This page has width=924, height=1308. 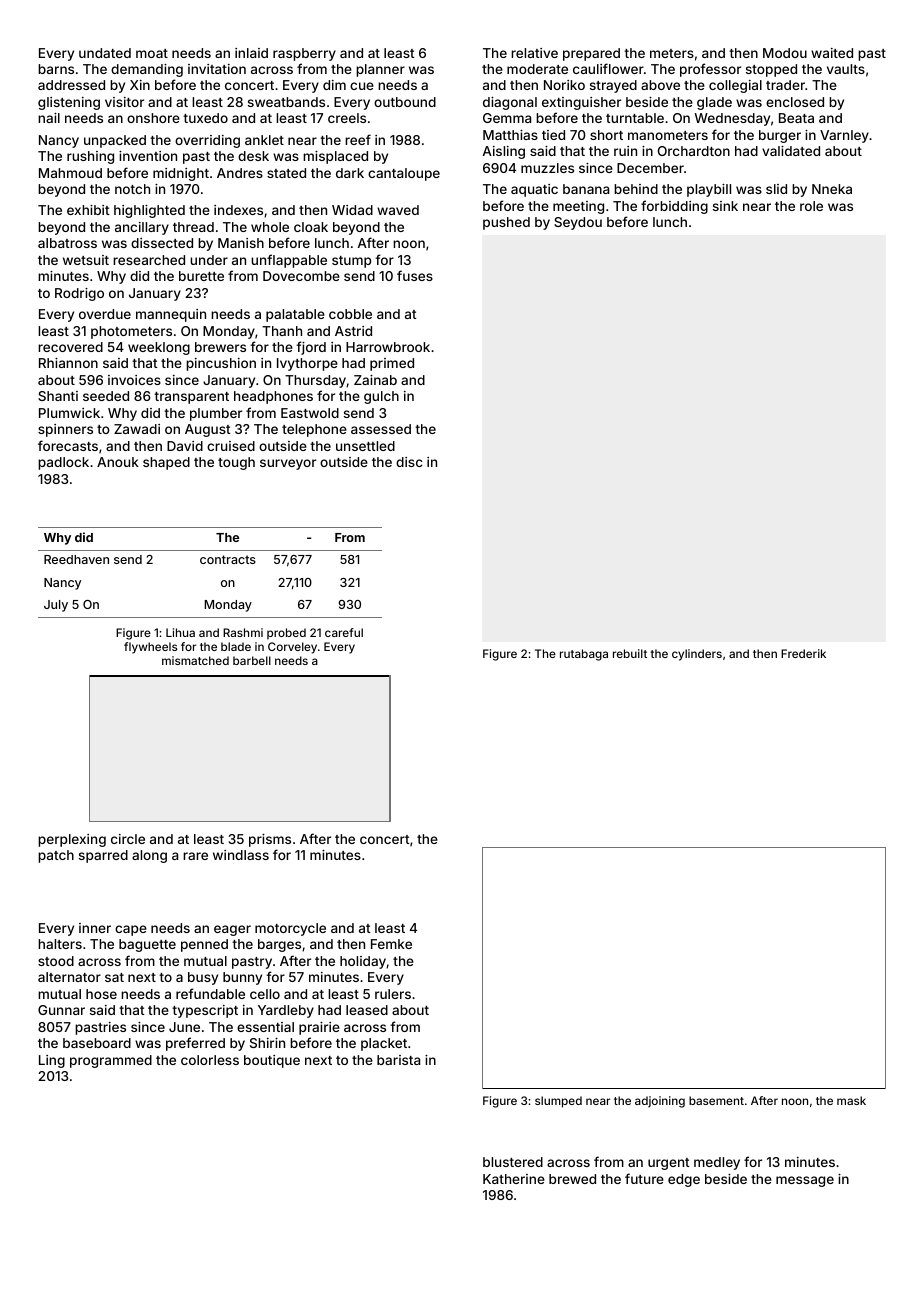 I want to click on mask, so click(x=851, y=1100).
